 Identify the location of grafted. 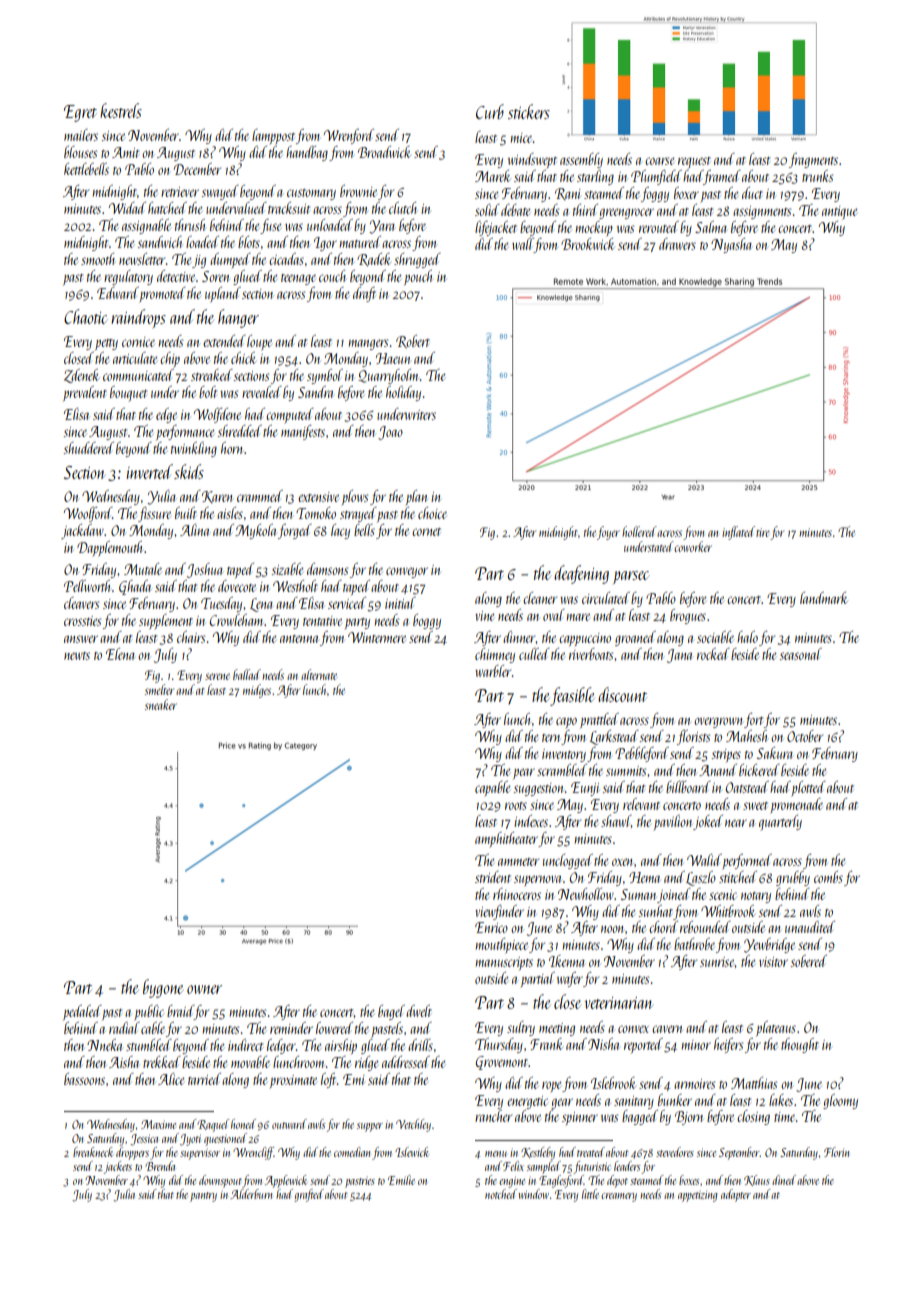
(309, 1195).
